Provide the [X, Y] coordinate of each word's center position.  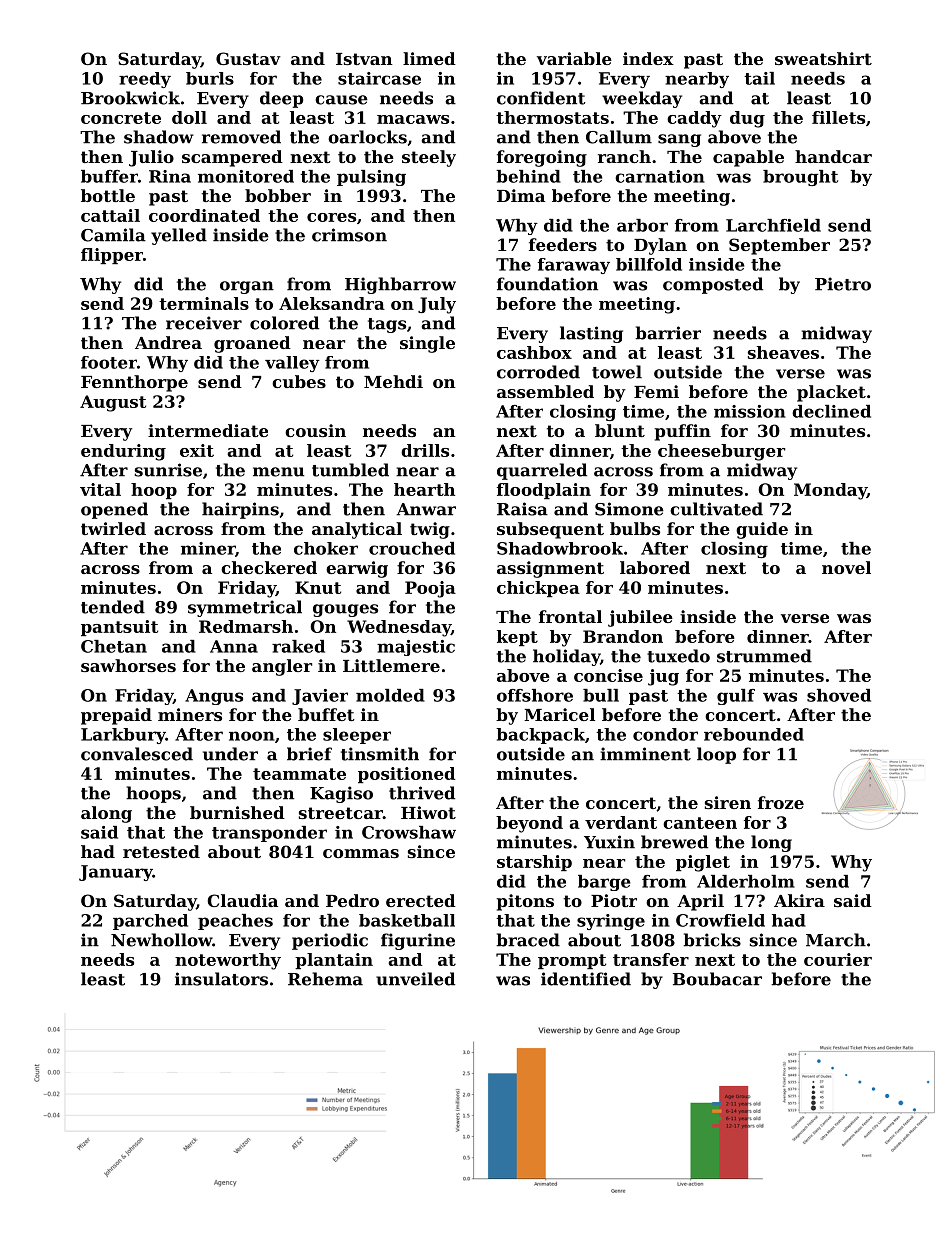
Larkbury [123, 736]
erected [421, 900]
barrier [668, 333]
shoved [839, 695]
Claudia [242, 900]
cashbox [534, 352]
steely [429, 158]
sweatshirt [823, 58]
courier [838, 959]
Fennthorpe [134, 383]
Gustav [248, 58]
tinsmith [380, 754]
